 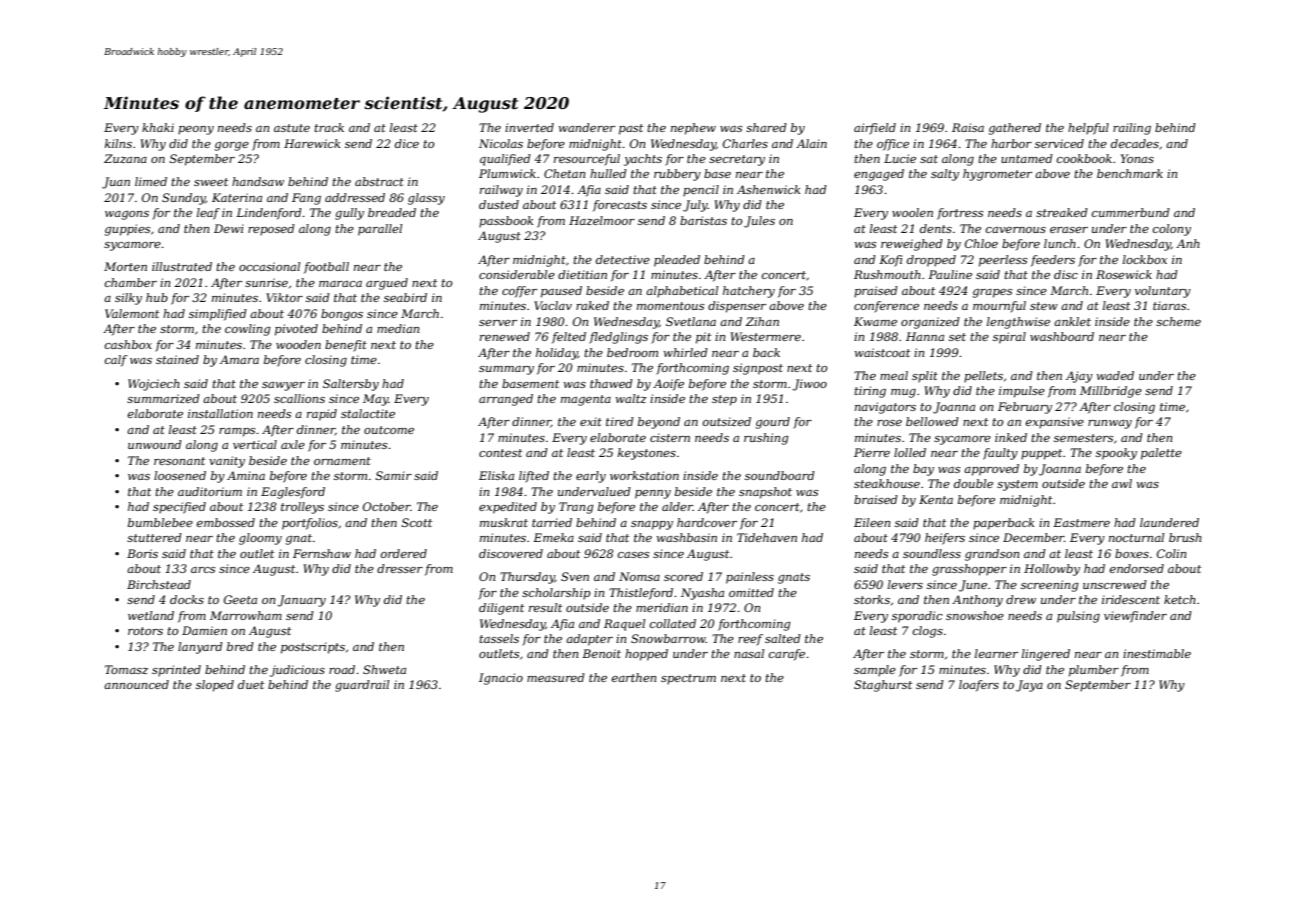 I want to click on Samir, so click(x=394, y=475).
